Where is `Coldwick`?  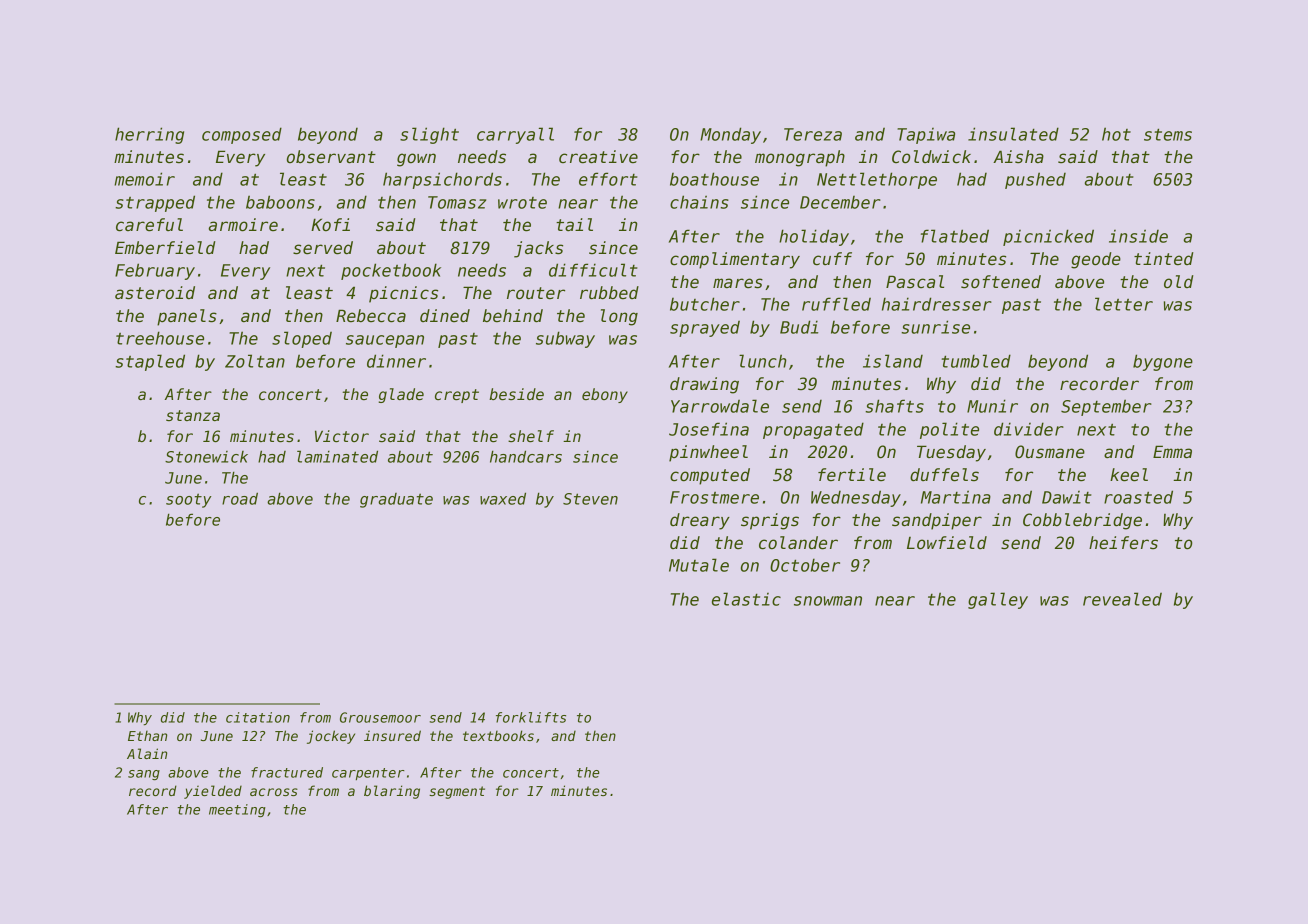
Coldwick is located at coordinates (931, 157).
